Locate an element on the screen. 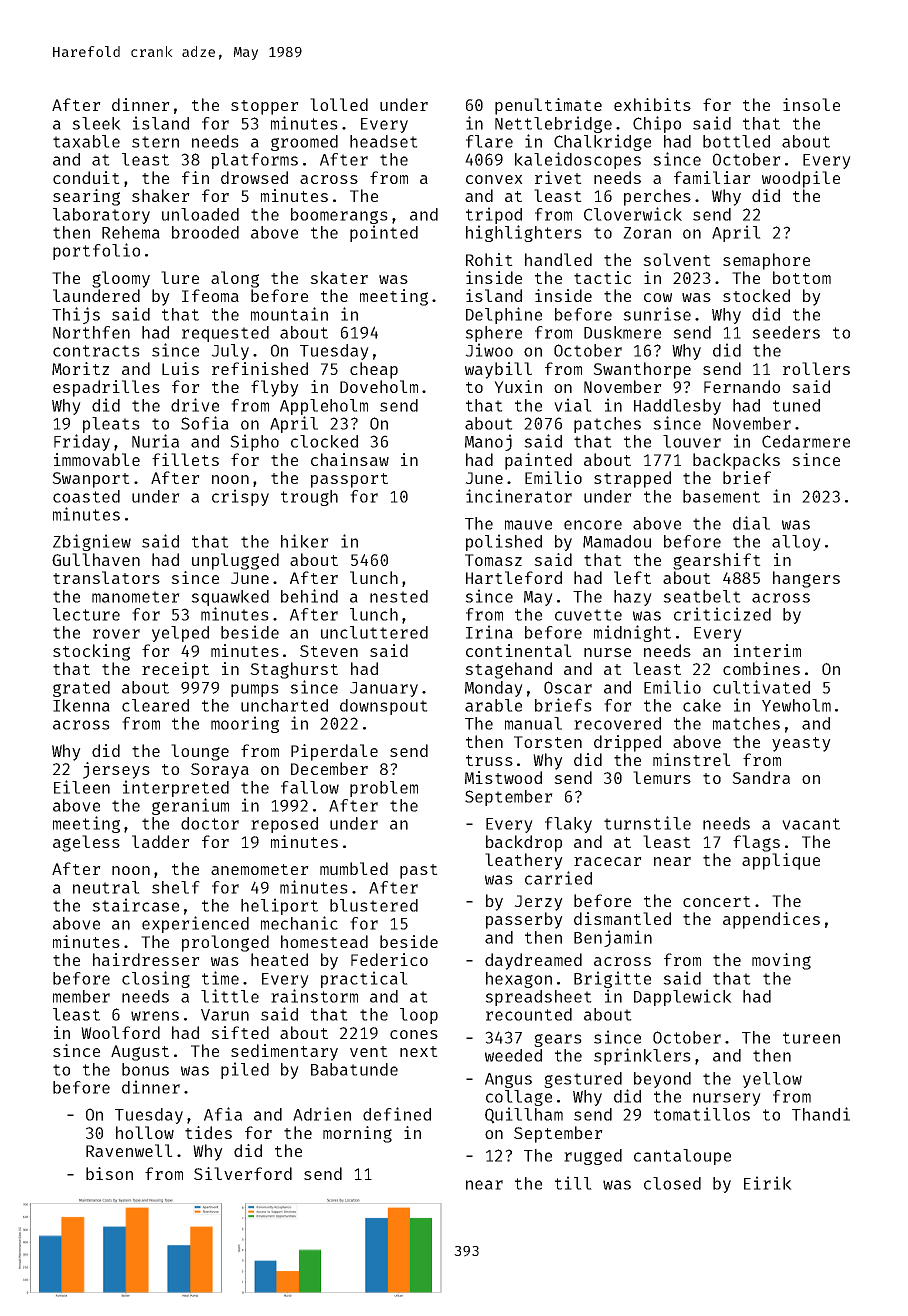 This screenshot has width=908, height=1316. nested is located at coordinates (399, 596).
